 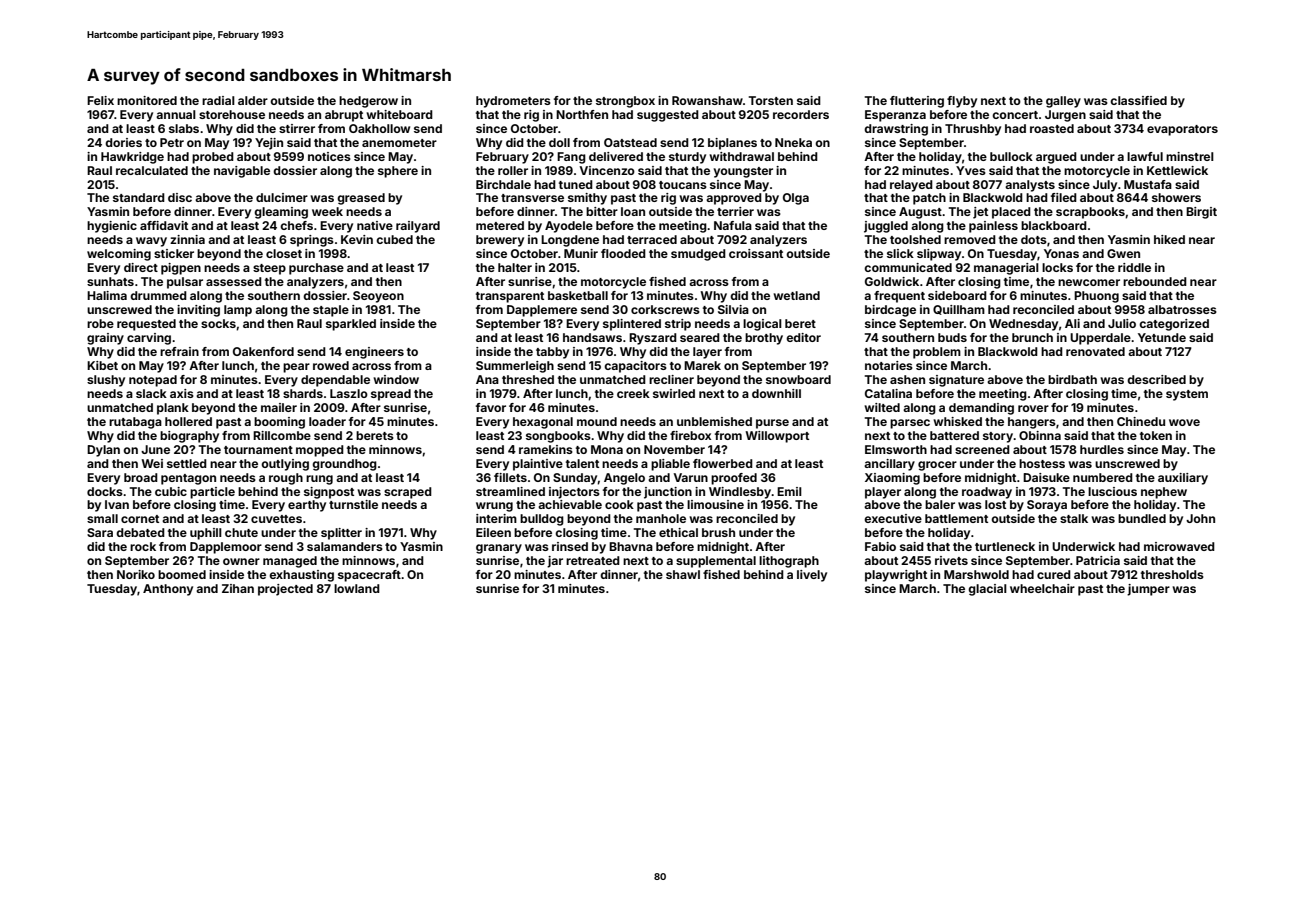 I want to click on turnstile, so click(x=353, y=504).
